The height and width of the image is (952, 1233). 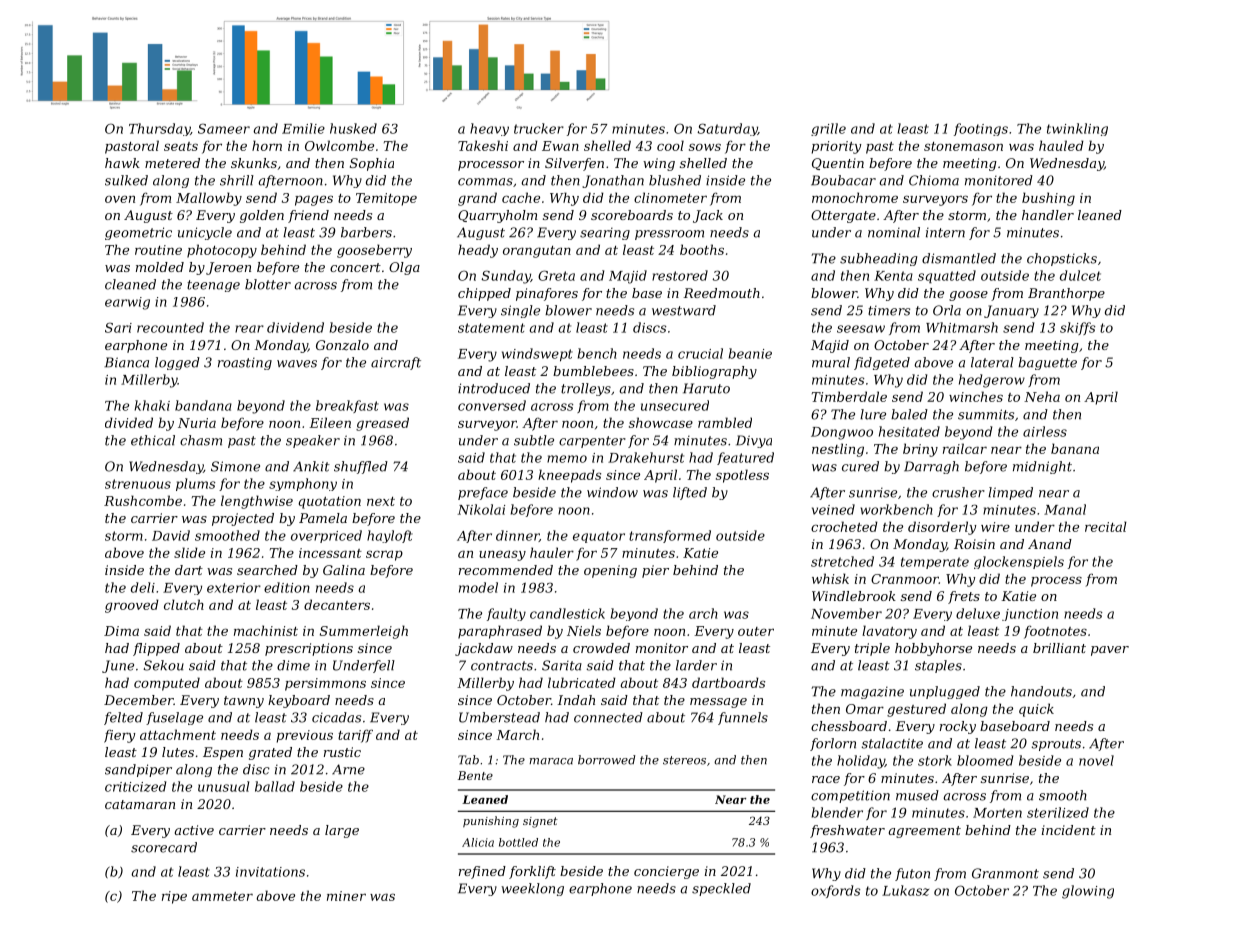 What do you see at coordinates (126, 362) in the image?
I see `Bianca` at bounding box center [126, 362].
